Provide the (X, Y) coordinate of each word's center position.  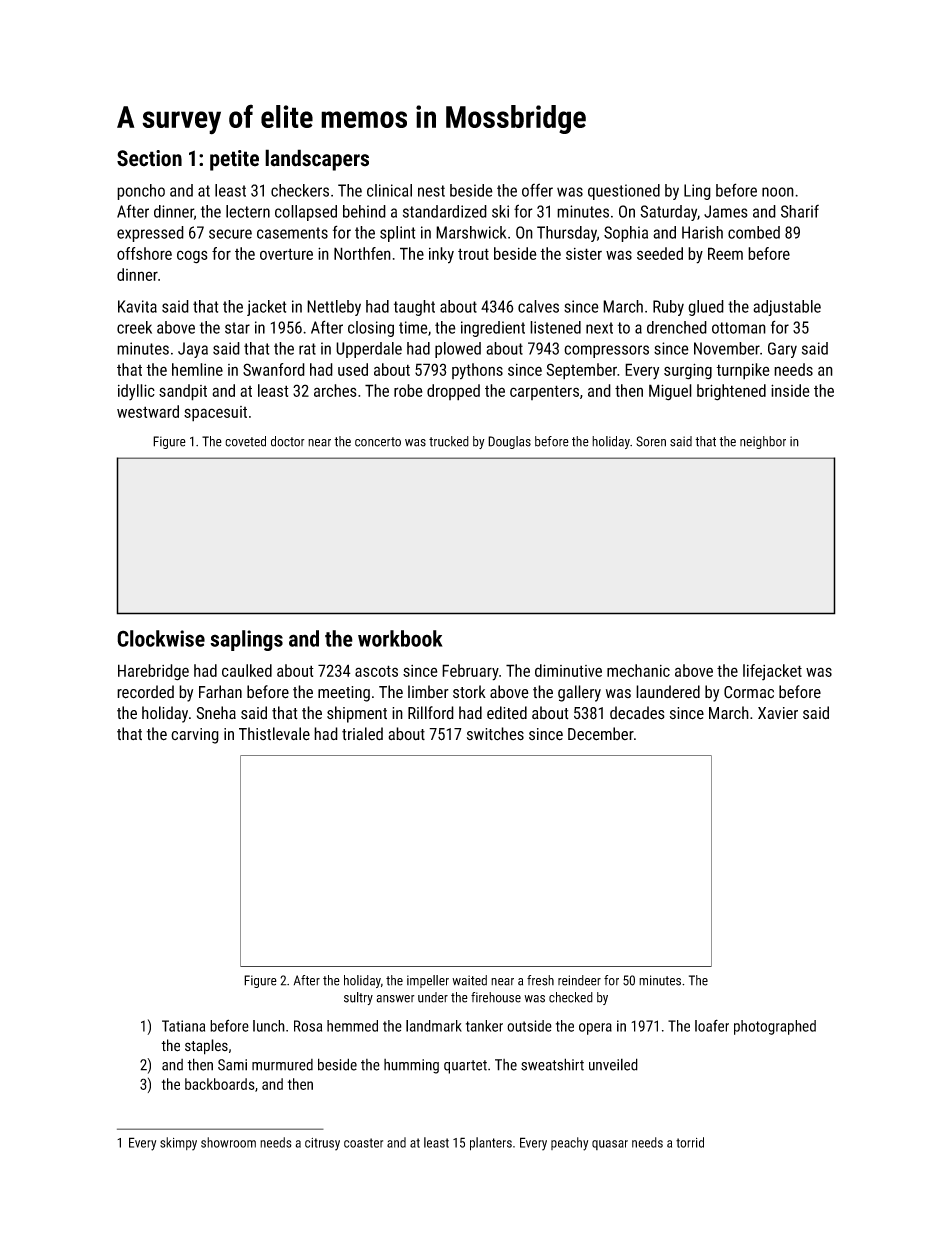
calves (538, 306)
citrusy (322, 1144)
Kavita (137, 306)
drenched (677, 327)
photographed (775, 1027)
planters (491, 1144)
